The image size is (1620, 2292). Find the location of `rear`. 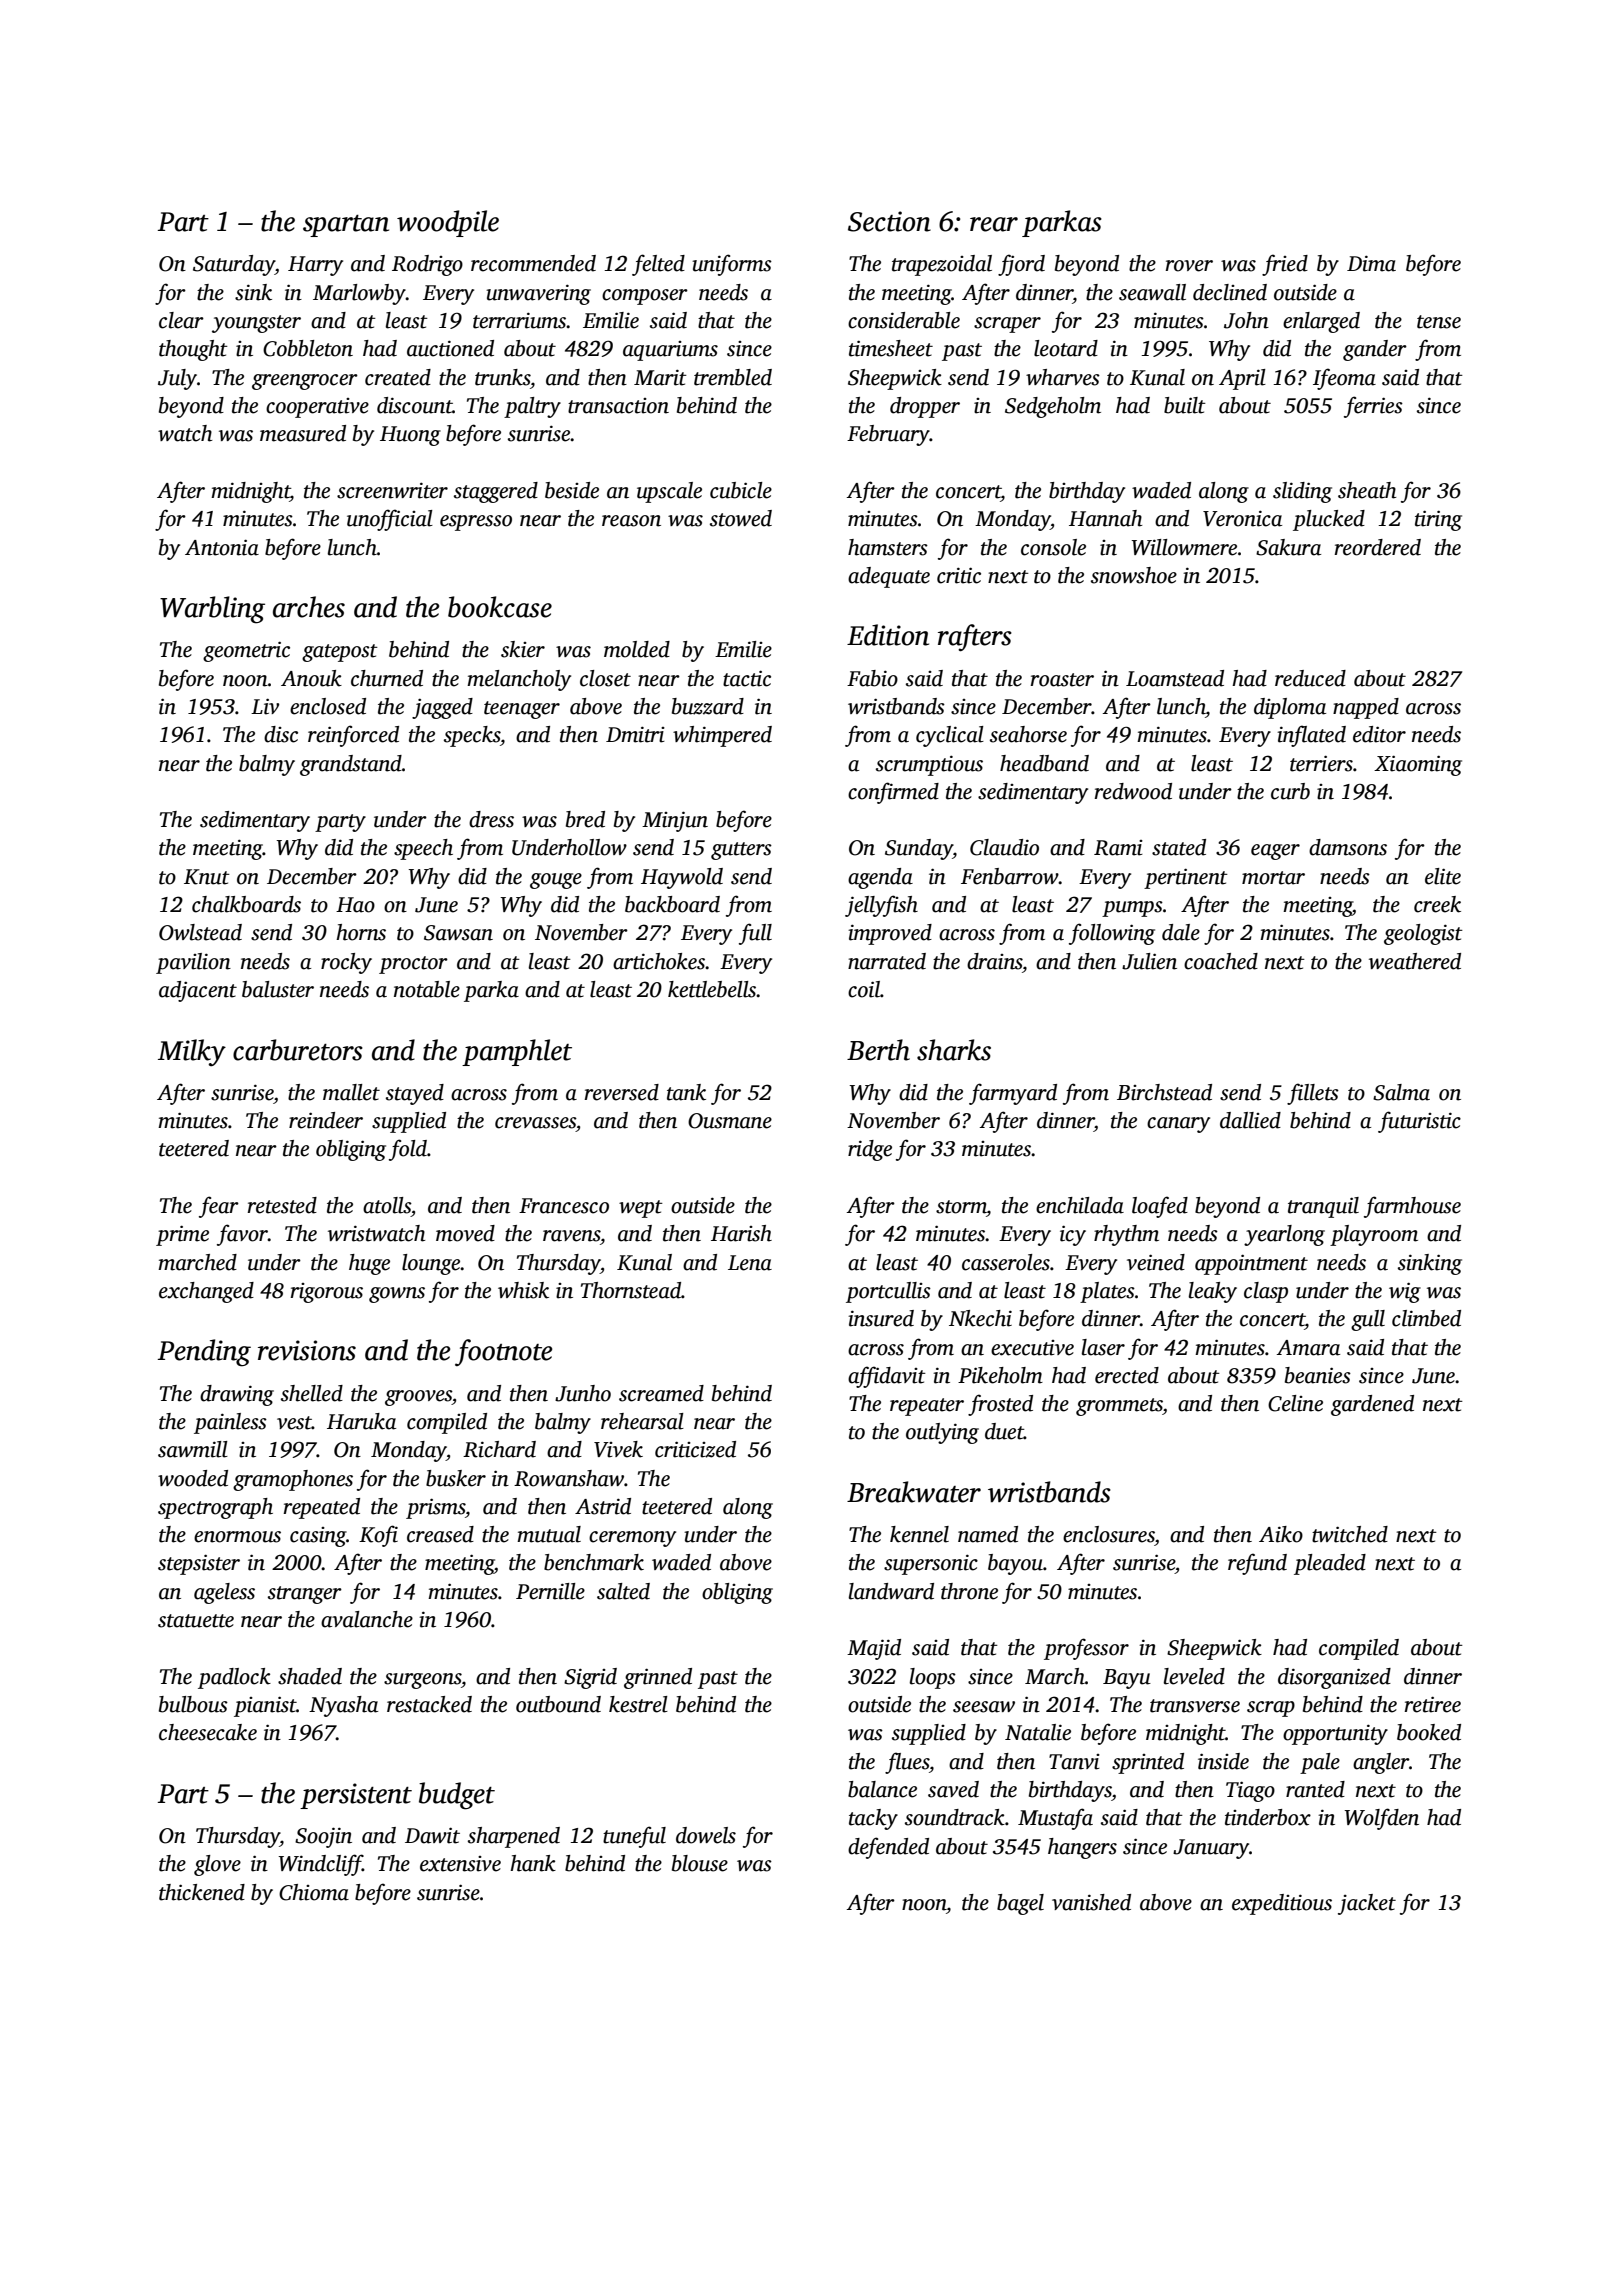

rear is located at coordinates (994, 224).
